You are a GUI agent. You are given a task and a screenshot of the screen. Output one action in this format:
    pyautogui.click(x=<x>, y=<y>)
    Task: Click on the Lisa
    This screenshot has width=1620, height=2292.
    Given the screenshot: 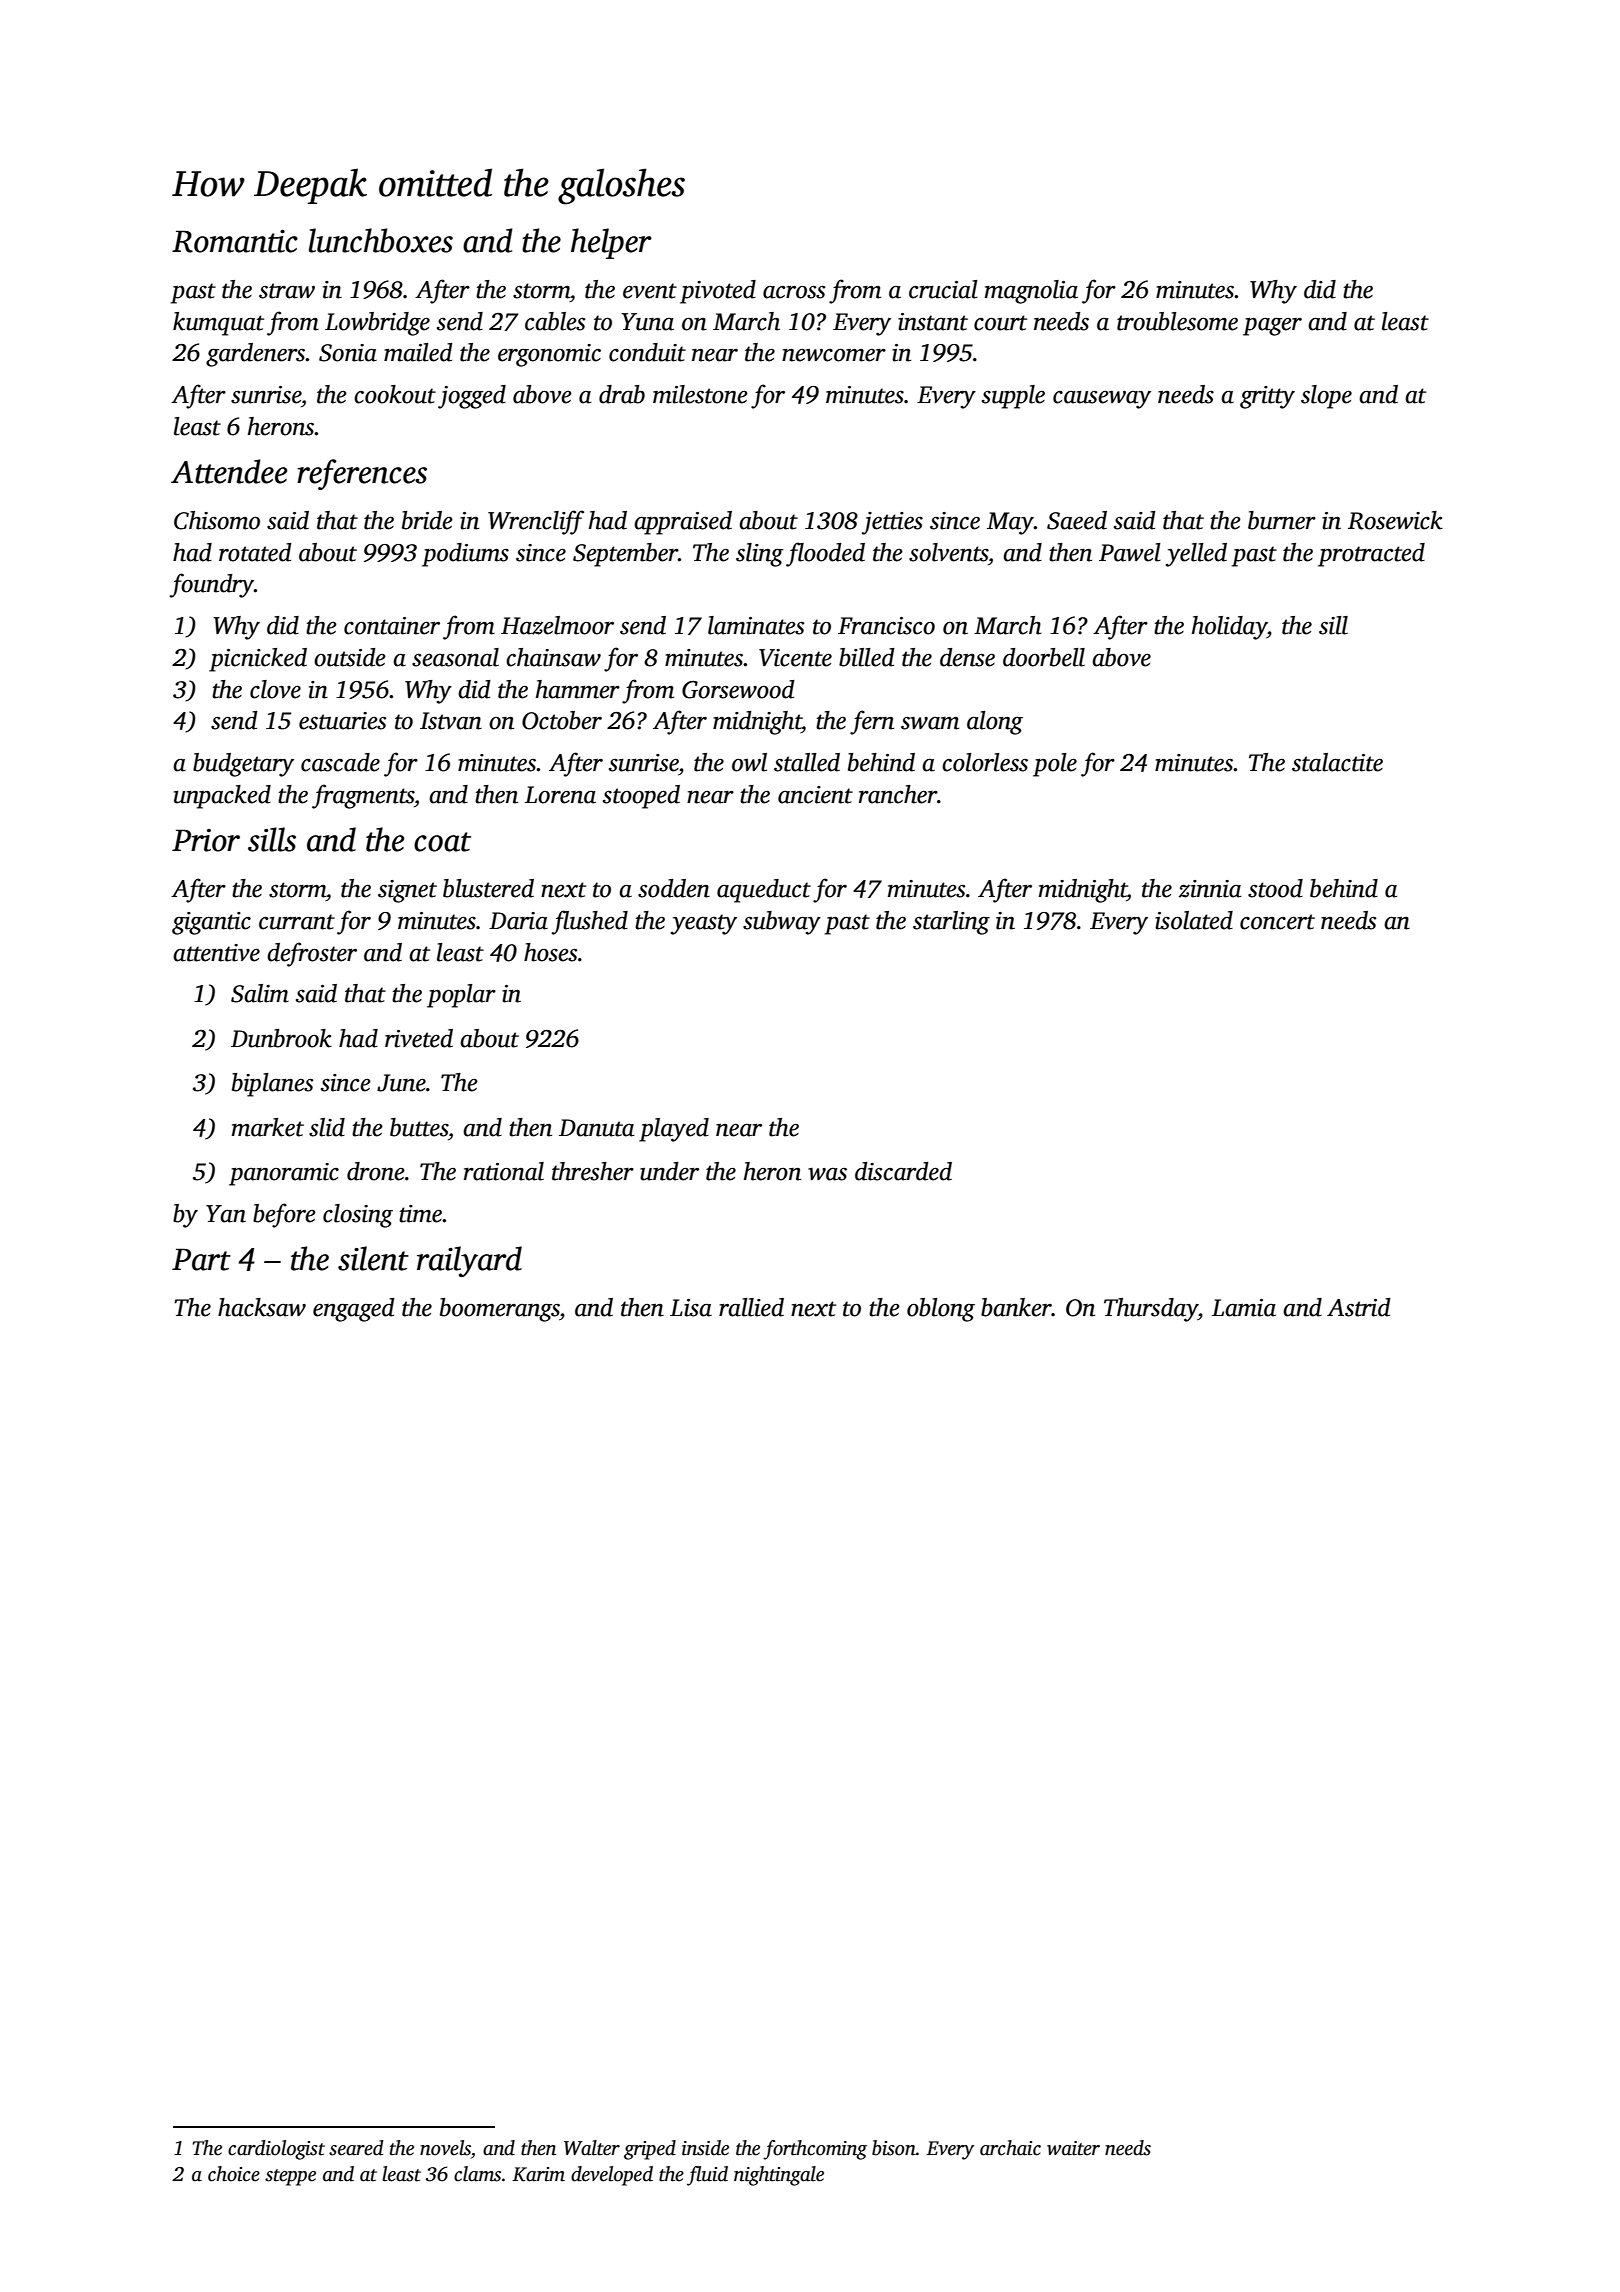 What is the action you would take?
    pyautogui.click(x=691, y=1308)
